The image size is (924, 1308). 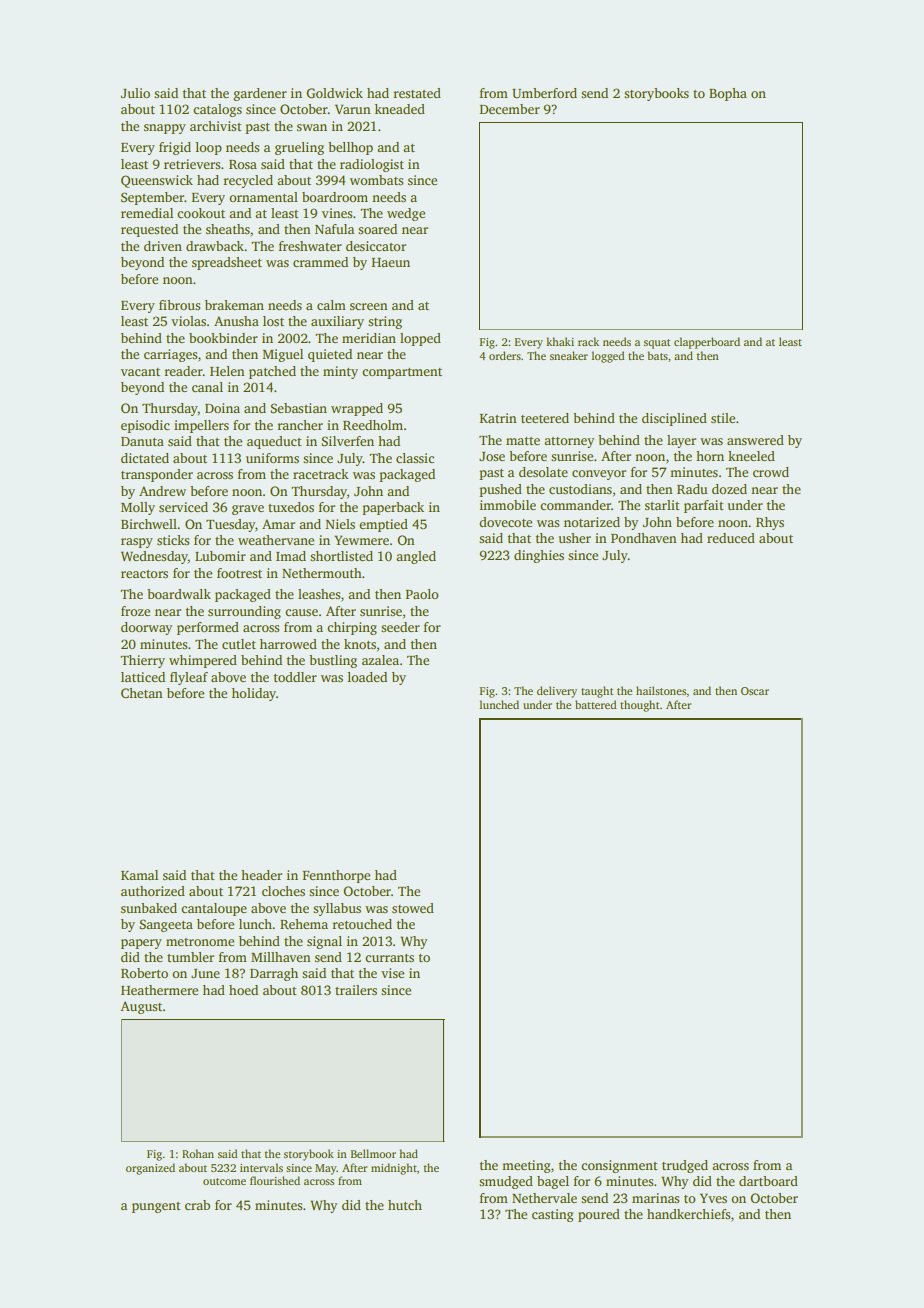 I want to click on thought, so click(x=639, y=706).
